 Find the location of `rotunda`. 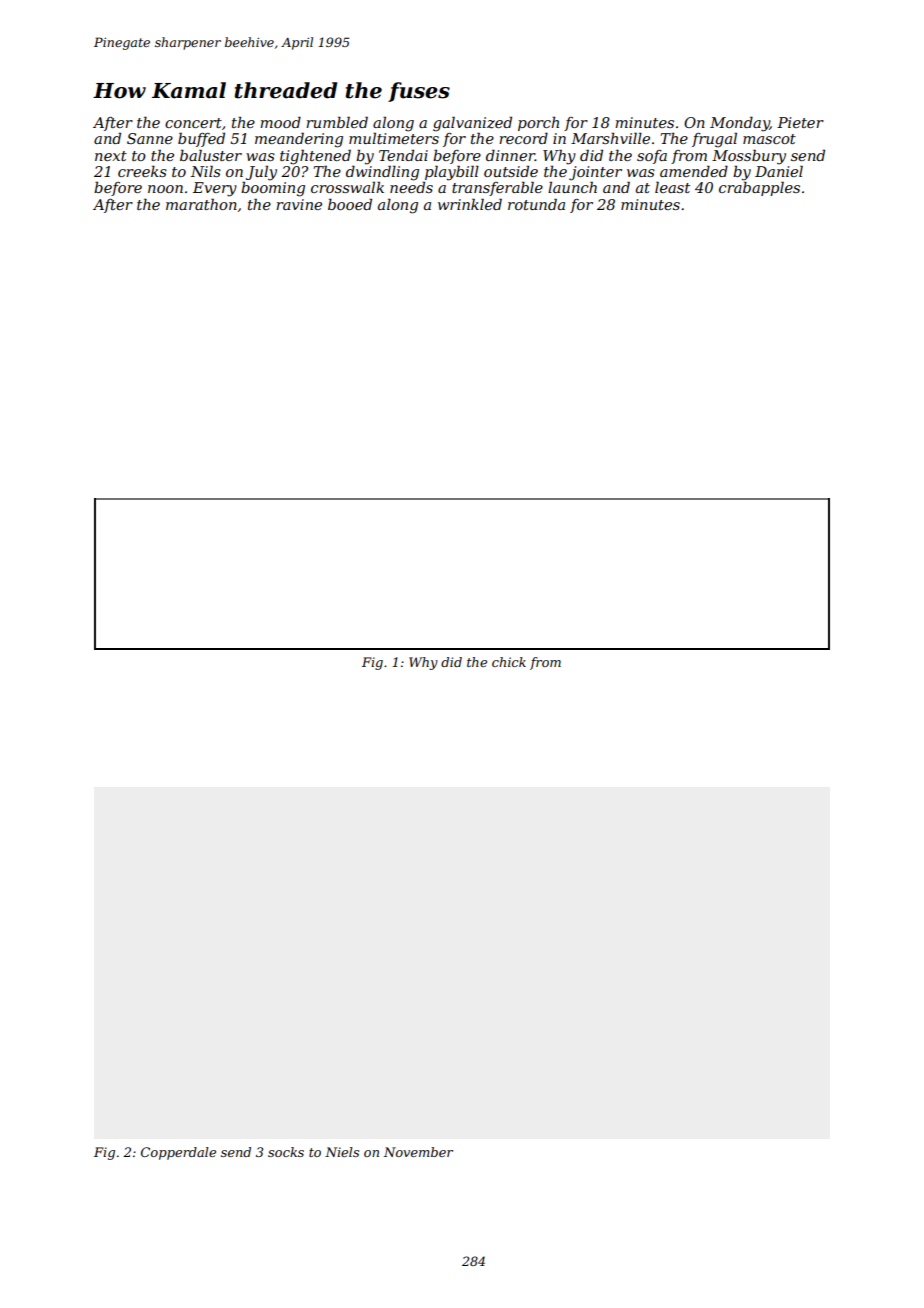

rotunda is located at coordinates (536, 204).
